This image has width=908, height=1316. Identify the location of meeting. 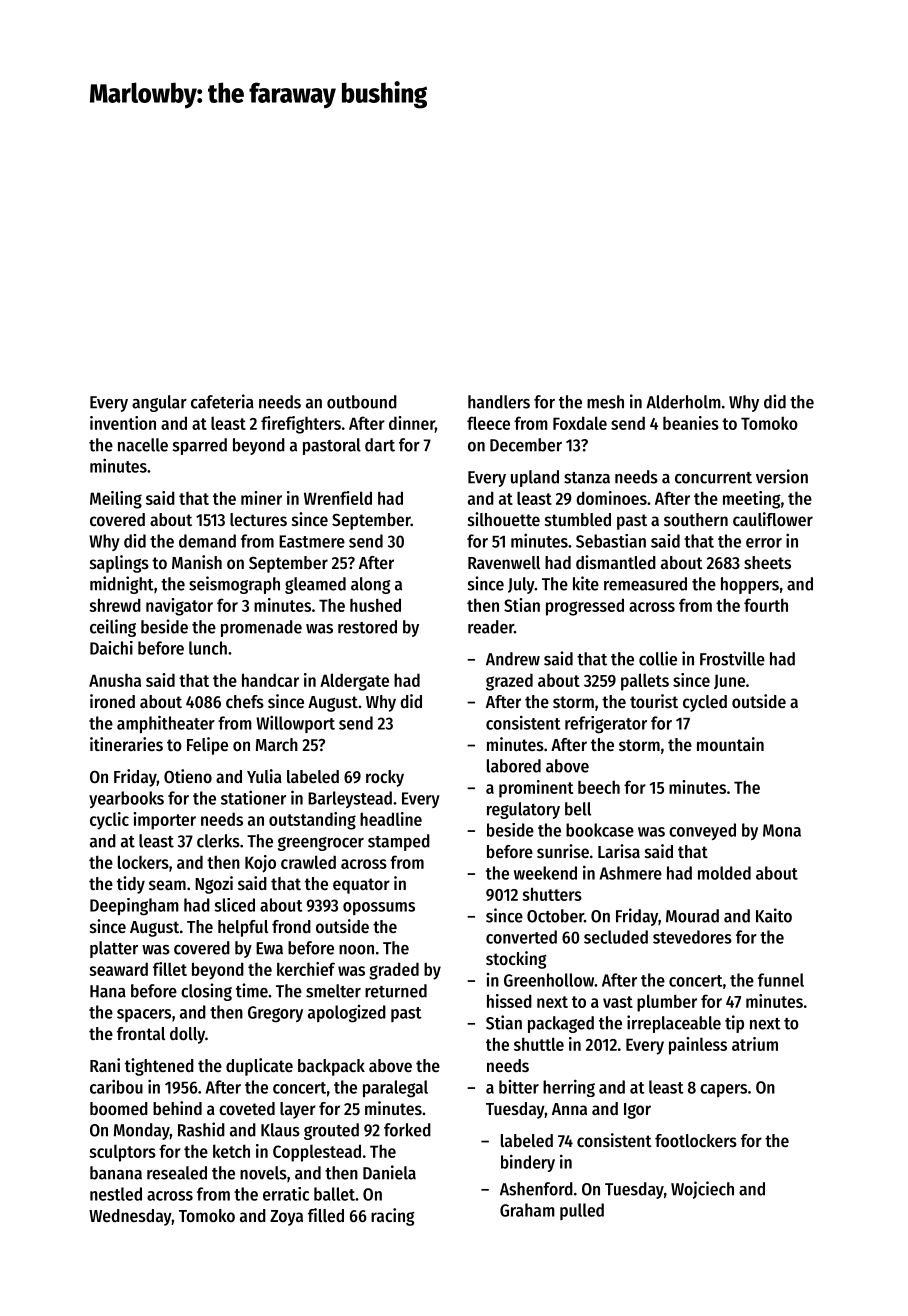
(752, 500).
